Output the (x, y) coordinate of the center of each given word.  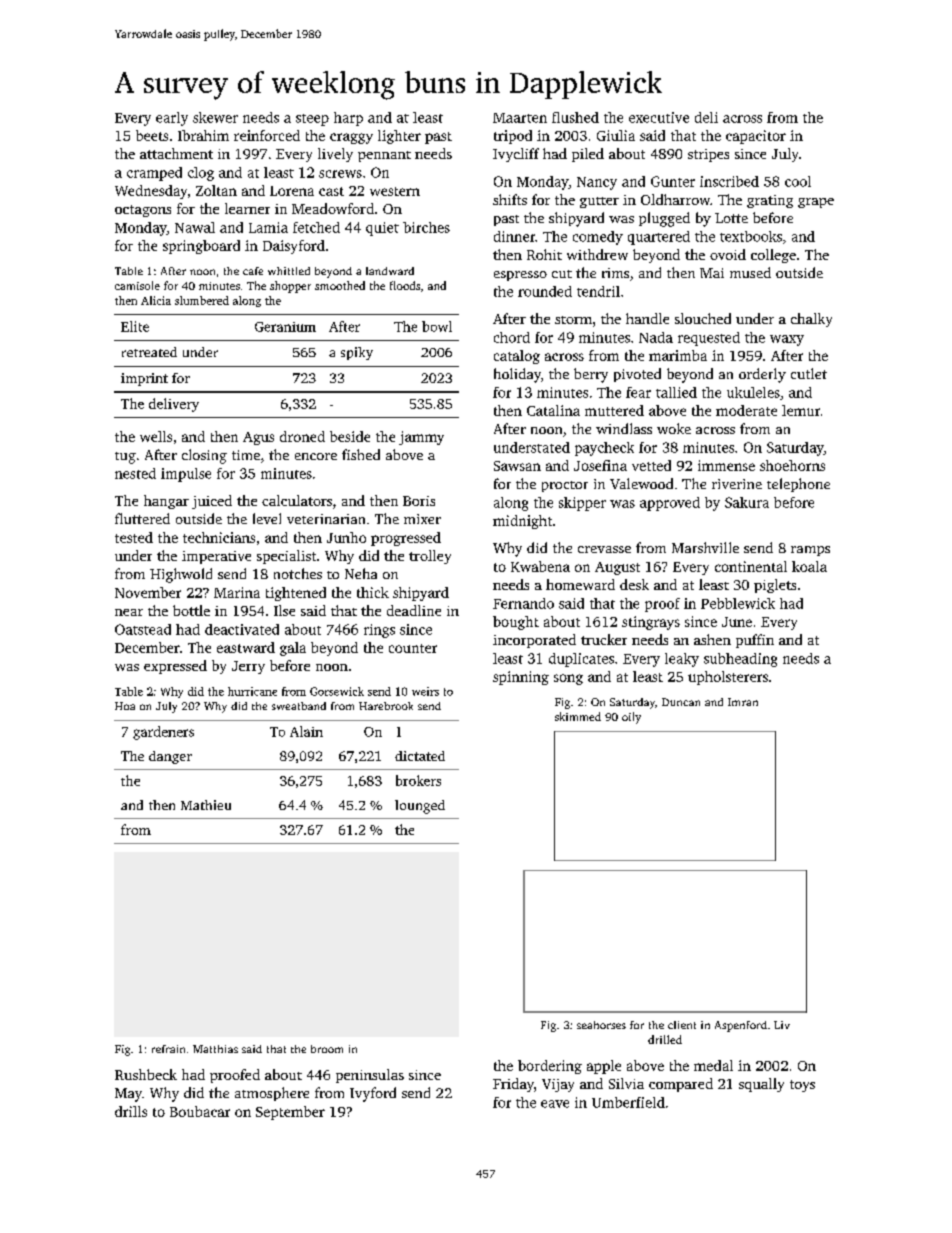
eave (555, 1104)
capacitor (756, 137)
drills (131, 1111)
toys (802, 1086)
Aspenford (741, 1026)
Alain (306, 731)
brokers (418, 780)
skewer (215, 117)
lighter (399, 137)
